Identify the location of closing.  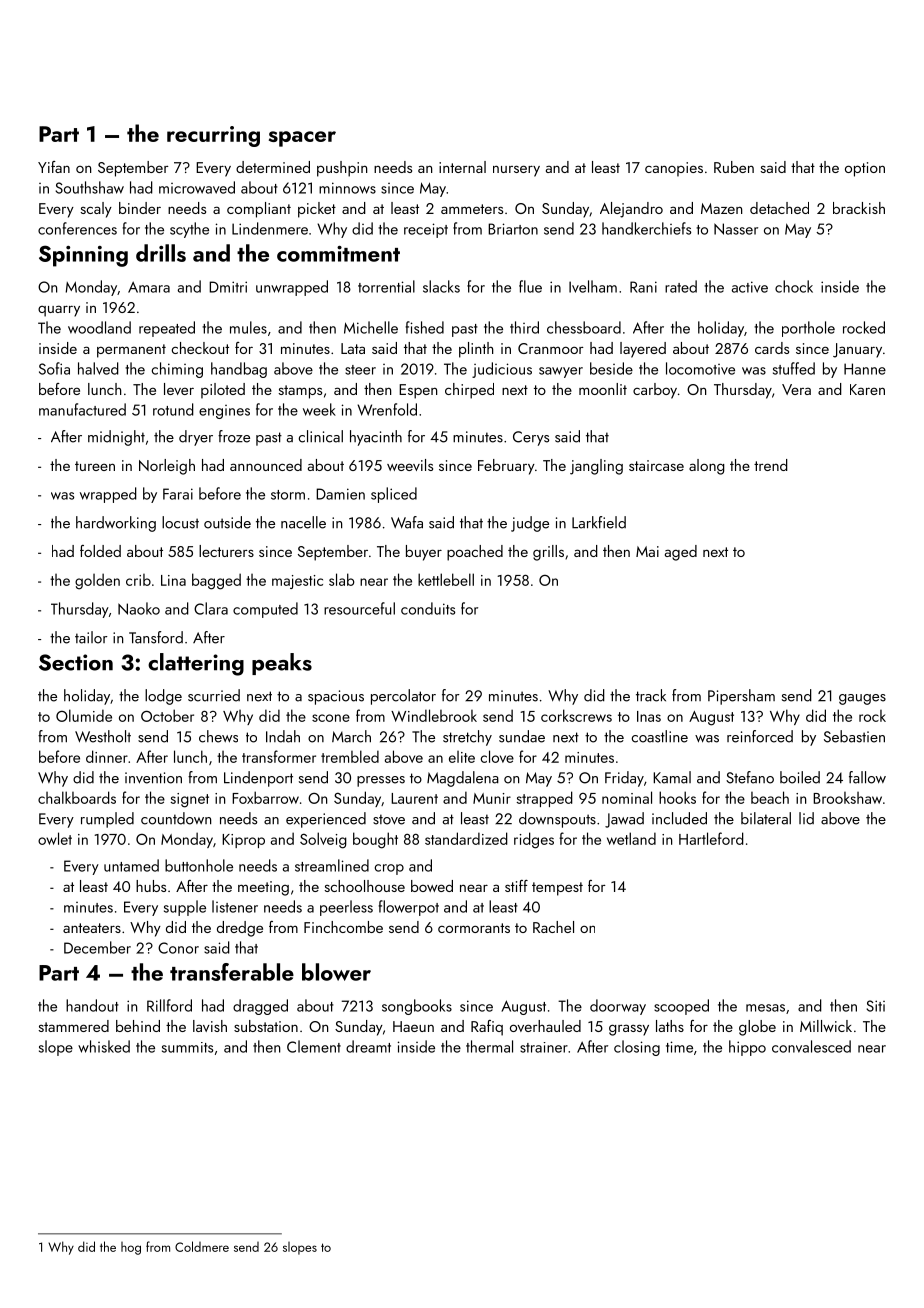
(637, 1048).
